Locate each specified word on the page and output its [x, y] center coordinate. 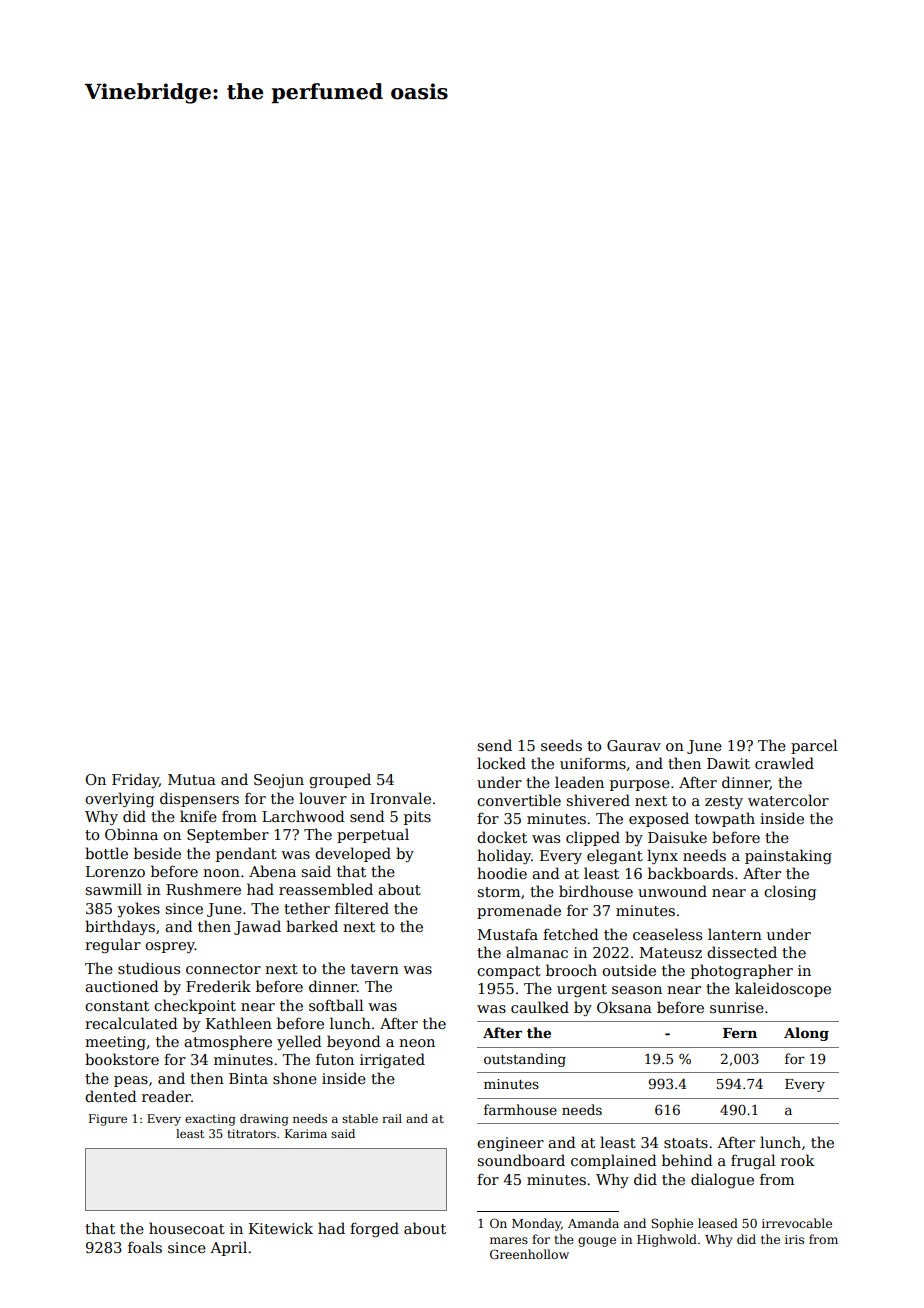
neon [417, 1043]
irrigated [392, 1060]
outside [629, 970]
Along [806, 1034]
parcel [814, 746]
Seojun [279, 781]
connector [223, 969]
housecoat [187, 1228]
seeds [561, 745]
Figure [108, 1120]
